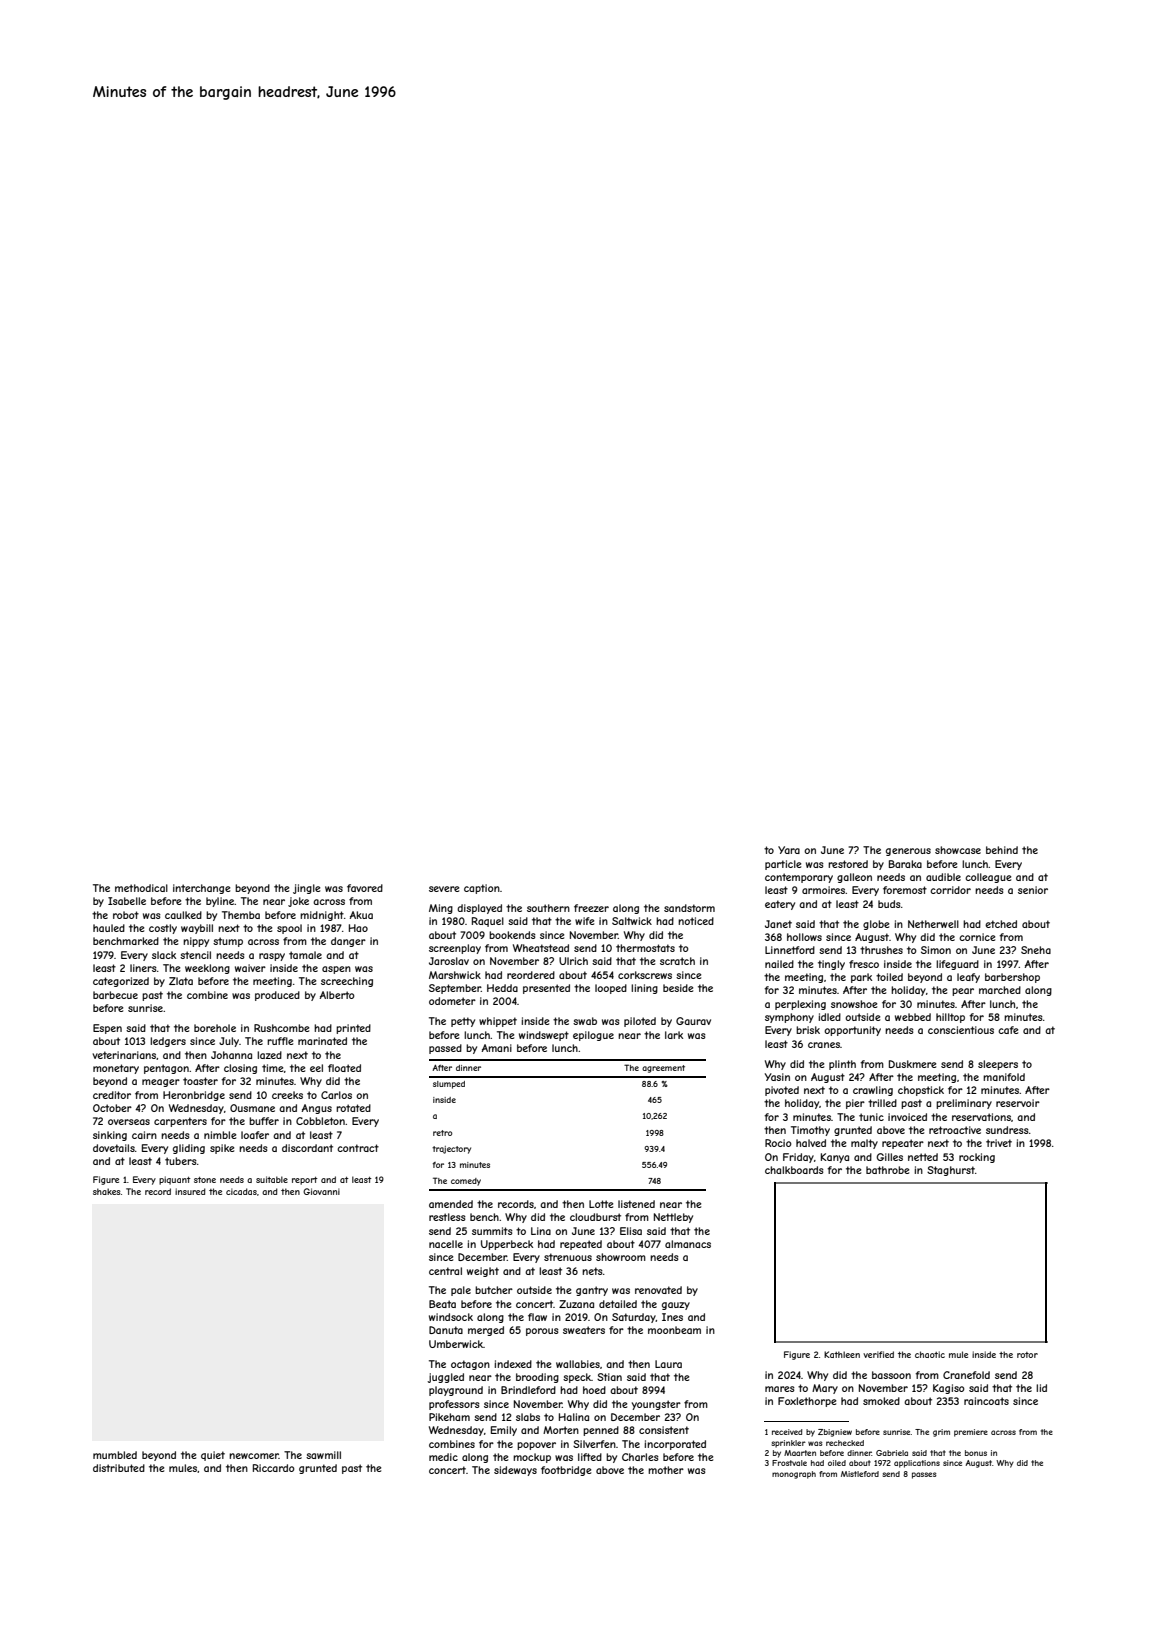  I want to click on comedy, so click(466, 1182).
